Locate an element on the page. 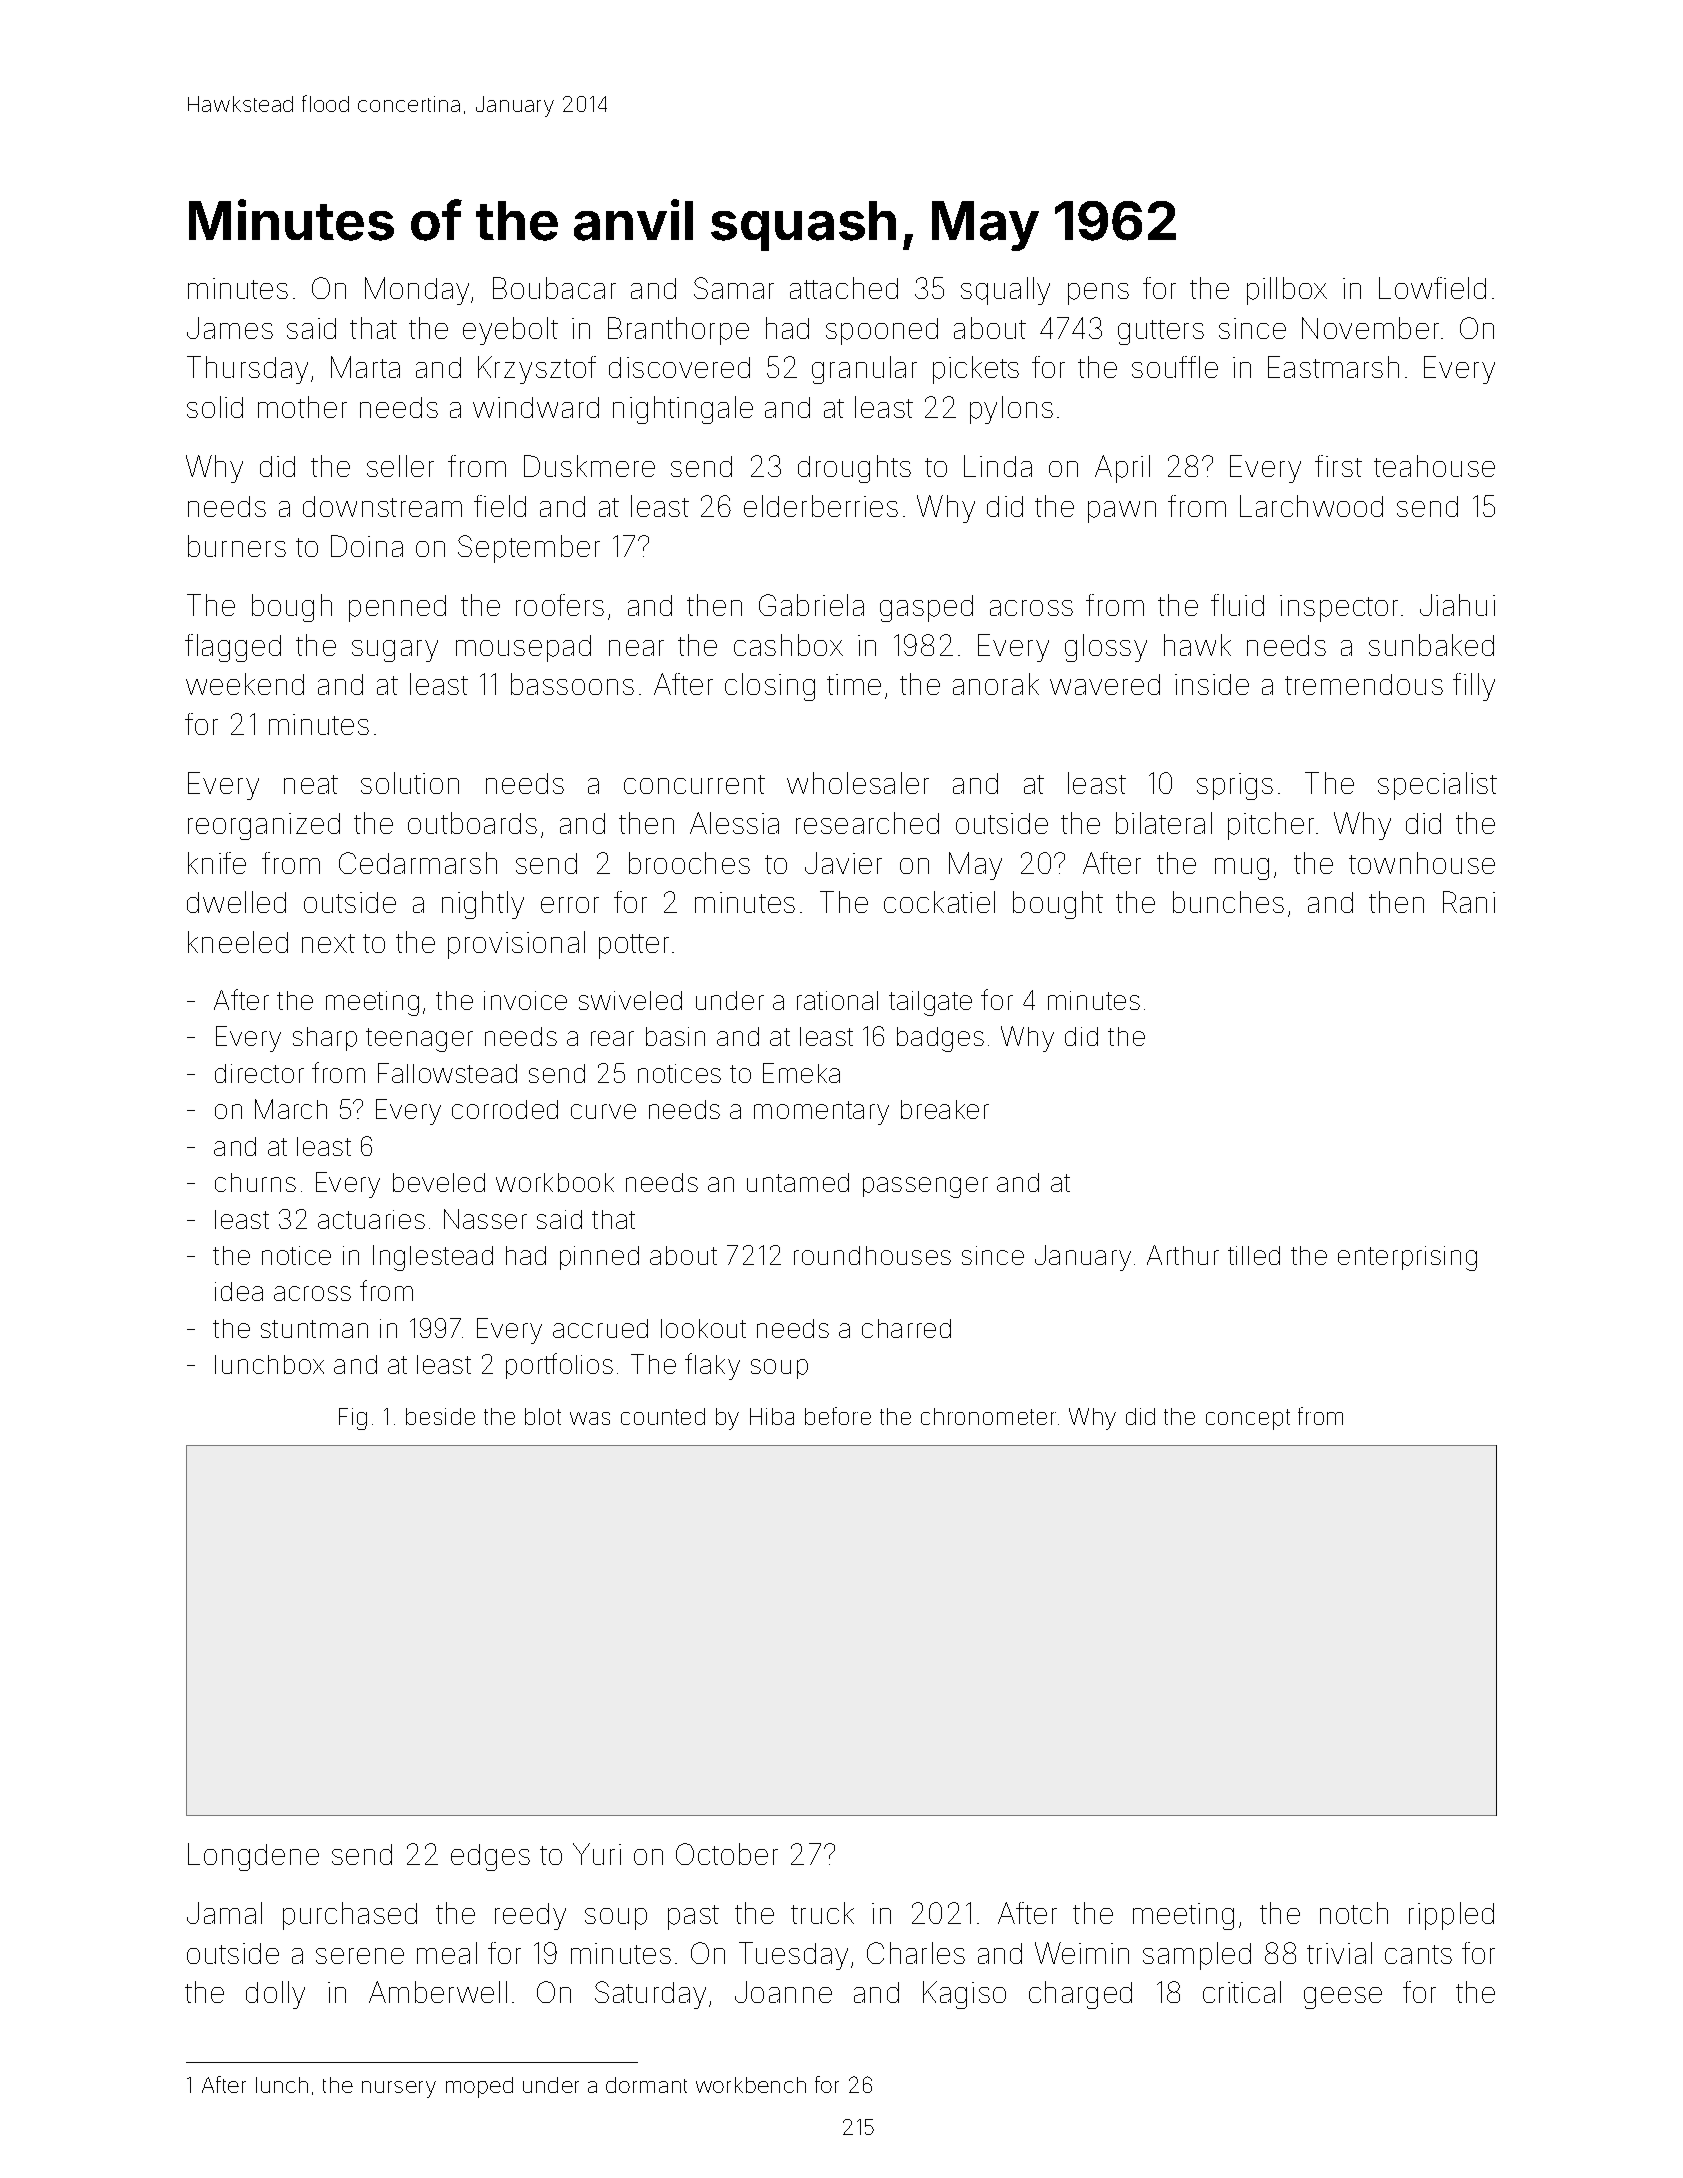 The height and width of the document is (2178, 1683). Samar is located at coordinates (734, 288).
